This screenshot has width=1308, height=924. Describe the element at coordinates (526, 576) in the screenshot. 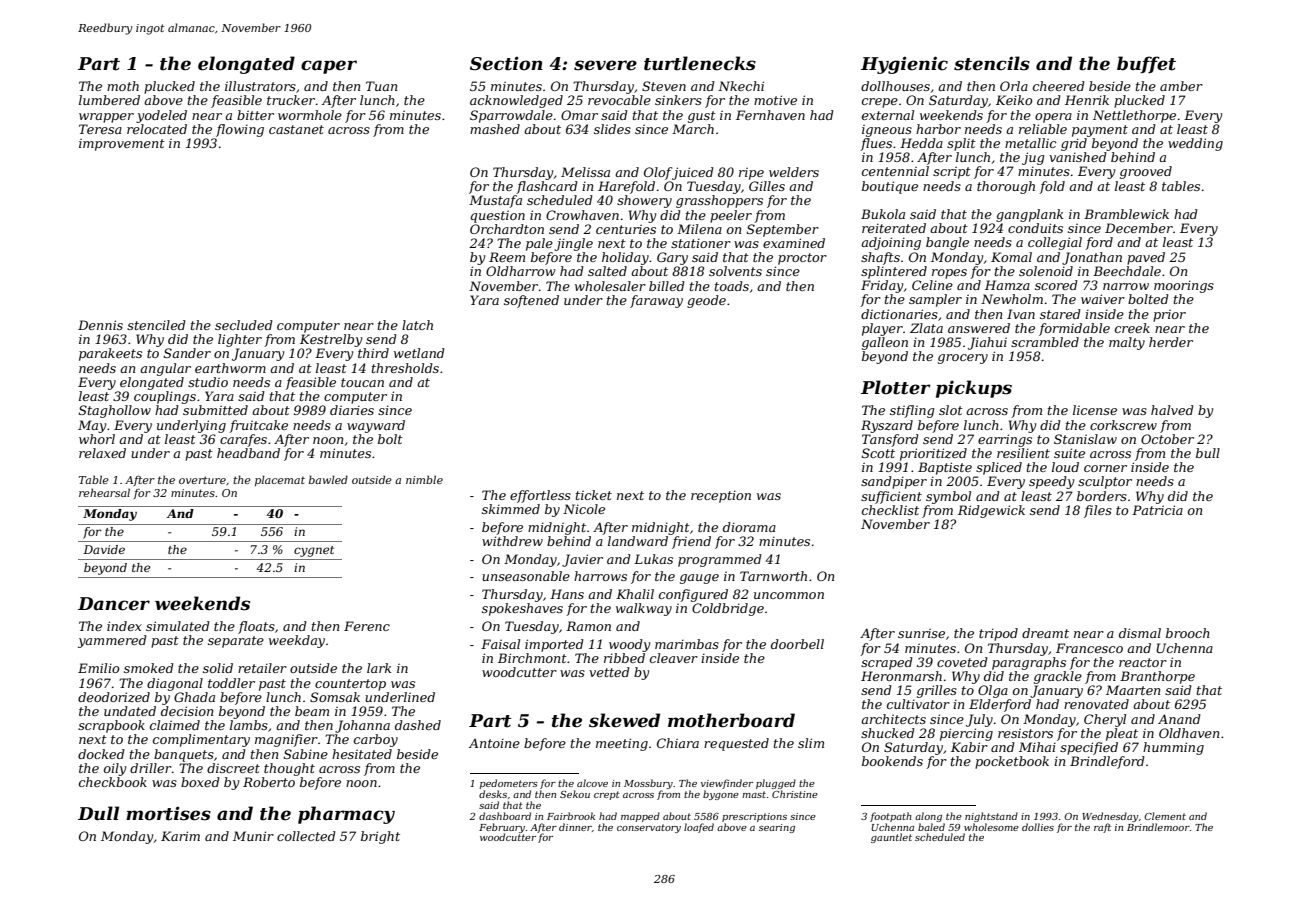

I see `unseasonable` at that location.
